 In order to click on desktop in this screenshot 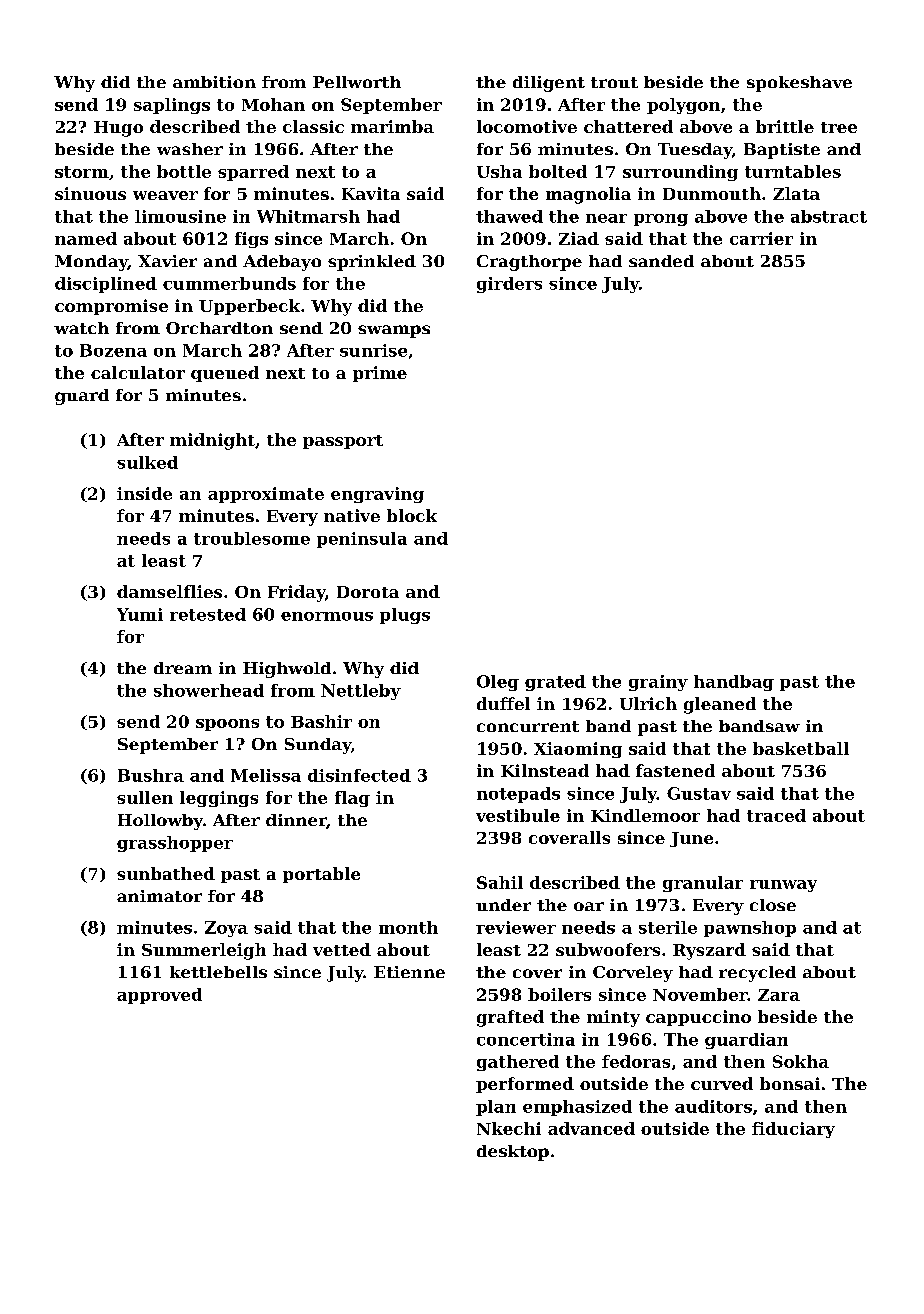, I will do `click(513, 1153)`.
